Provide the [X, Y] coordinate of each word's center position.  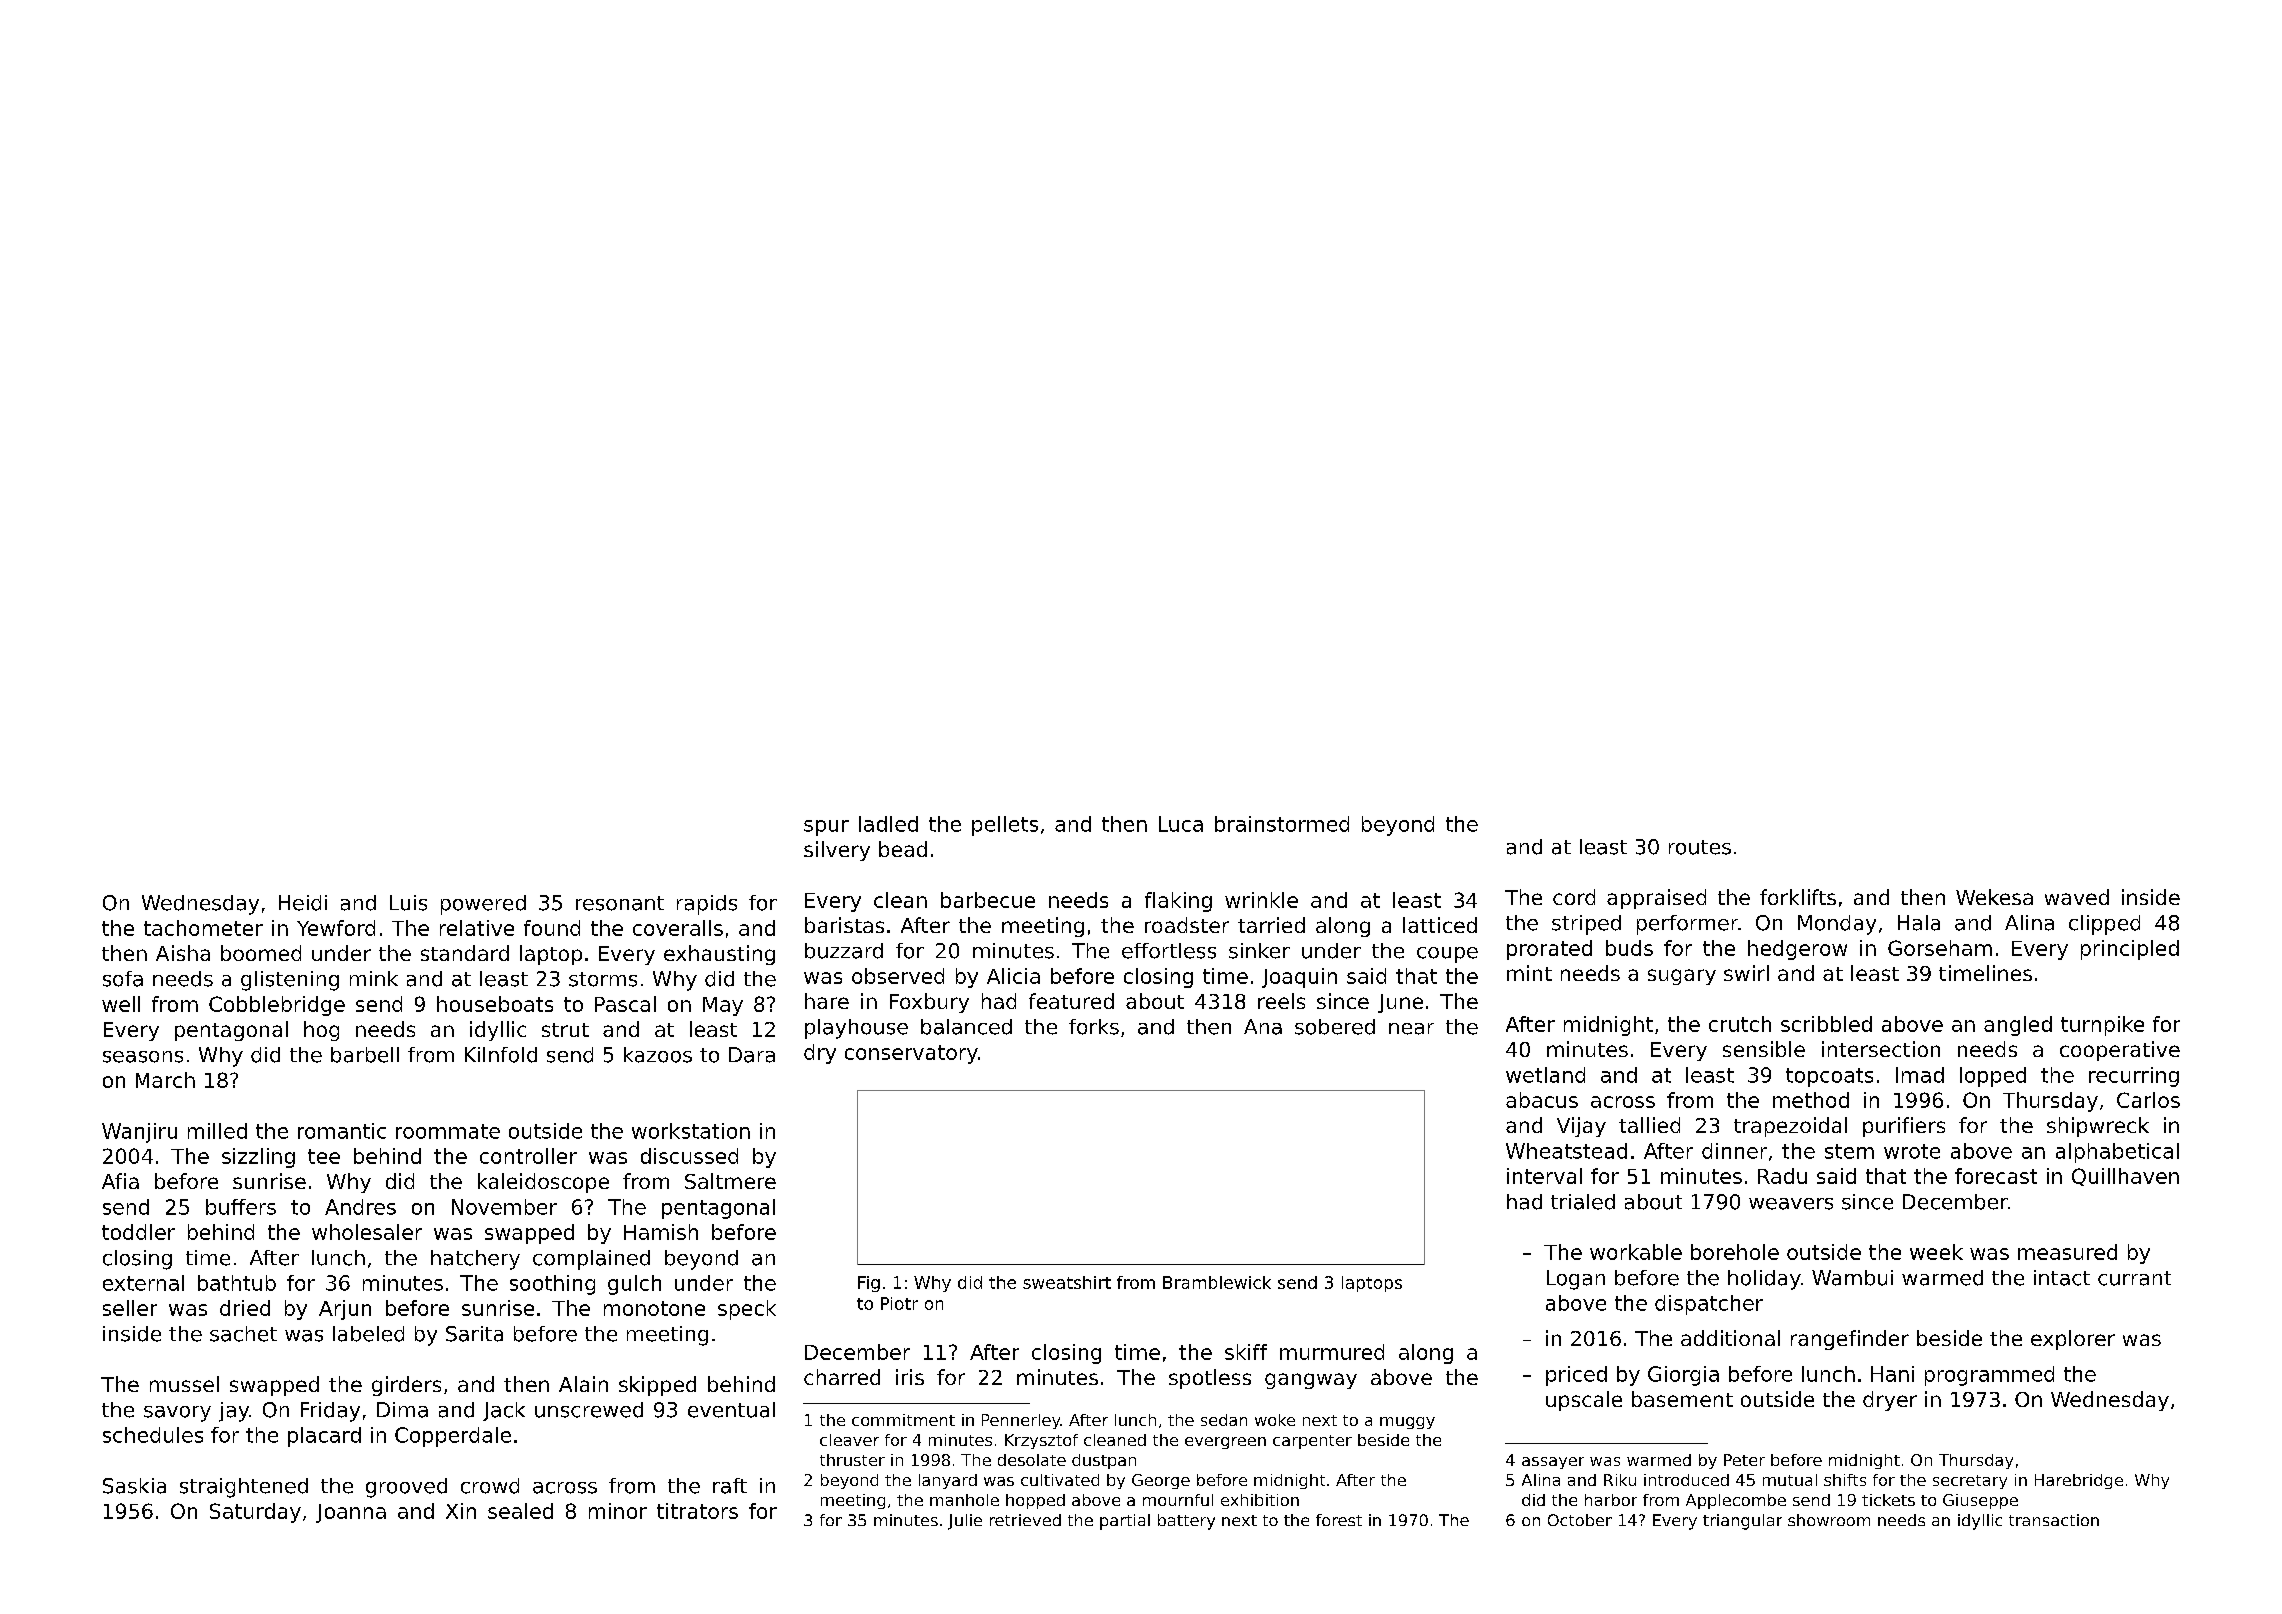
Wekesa [1994, 897]
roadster [1187, 925]
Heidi [303, 903]
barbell [365, 1055]
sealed [520, 1511]
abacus [1542, 1100]
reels [1281, 1001]
